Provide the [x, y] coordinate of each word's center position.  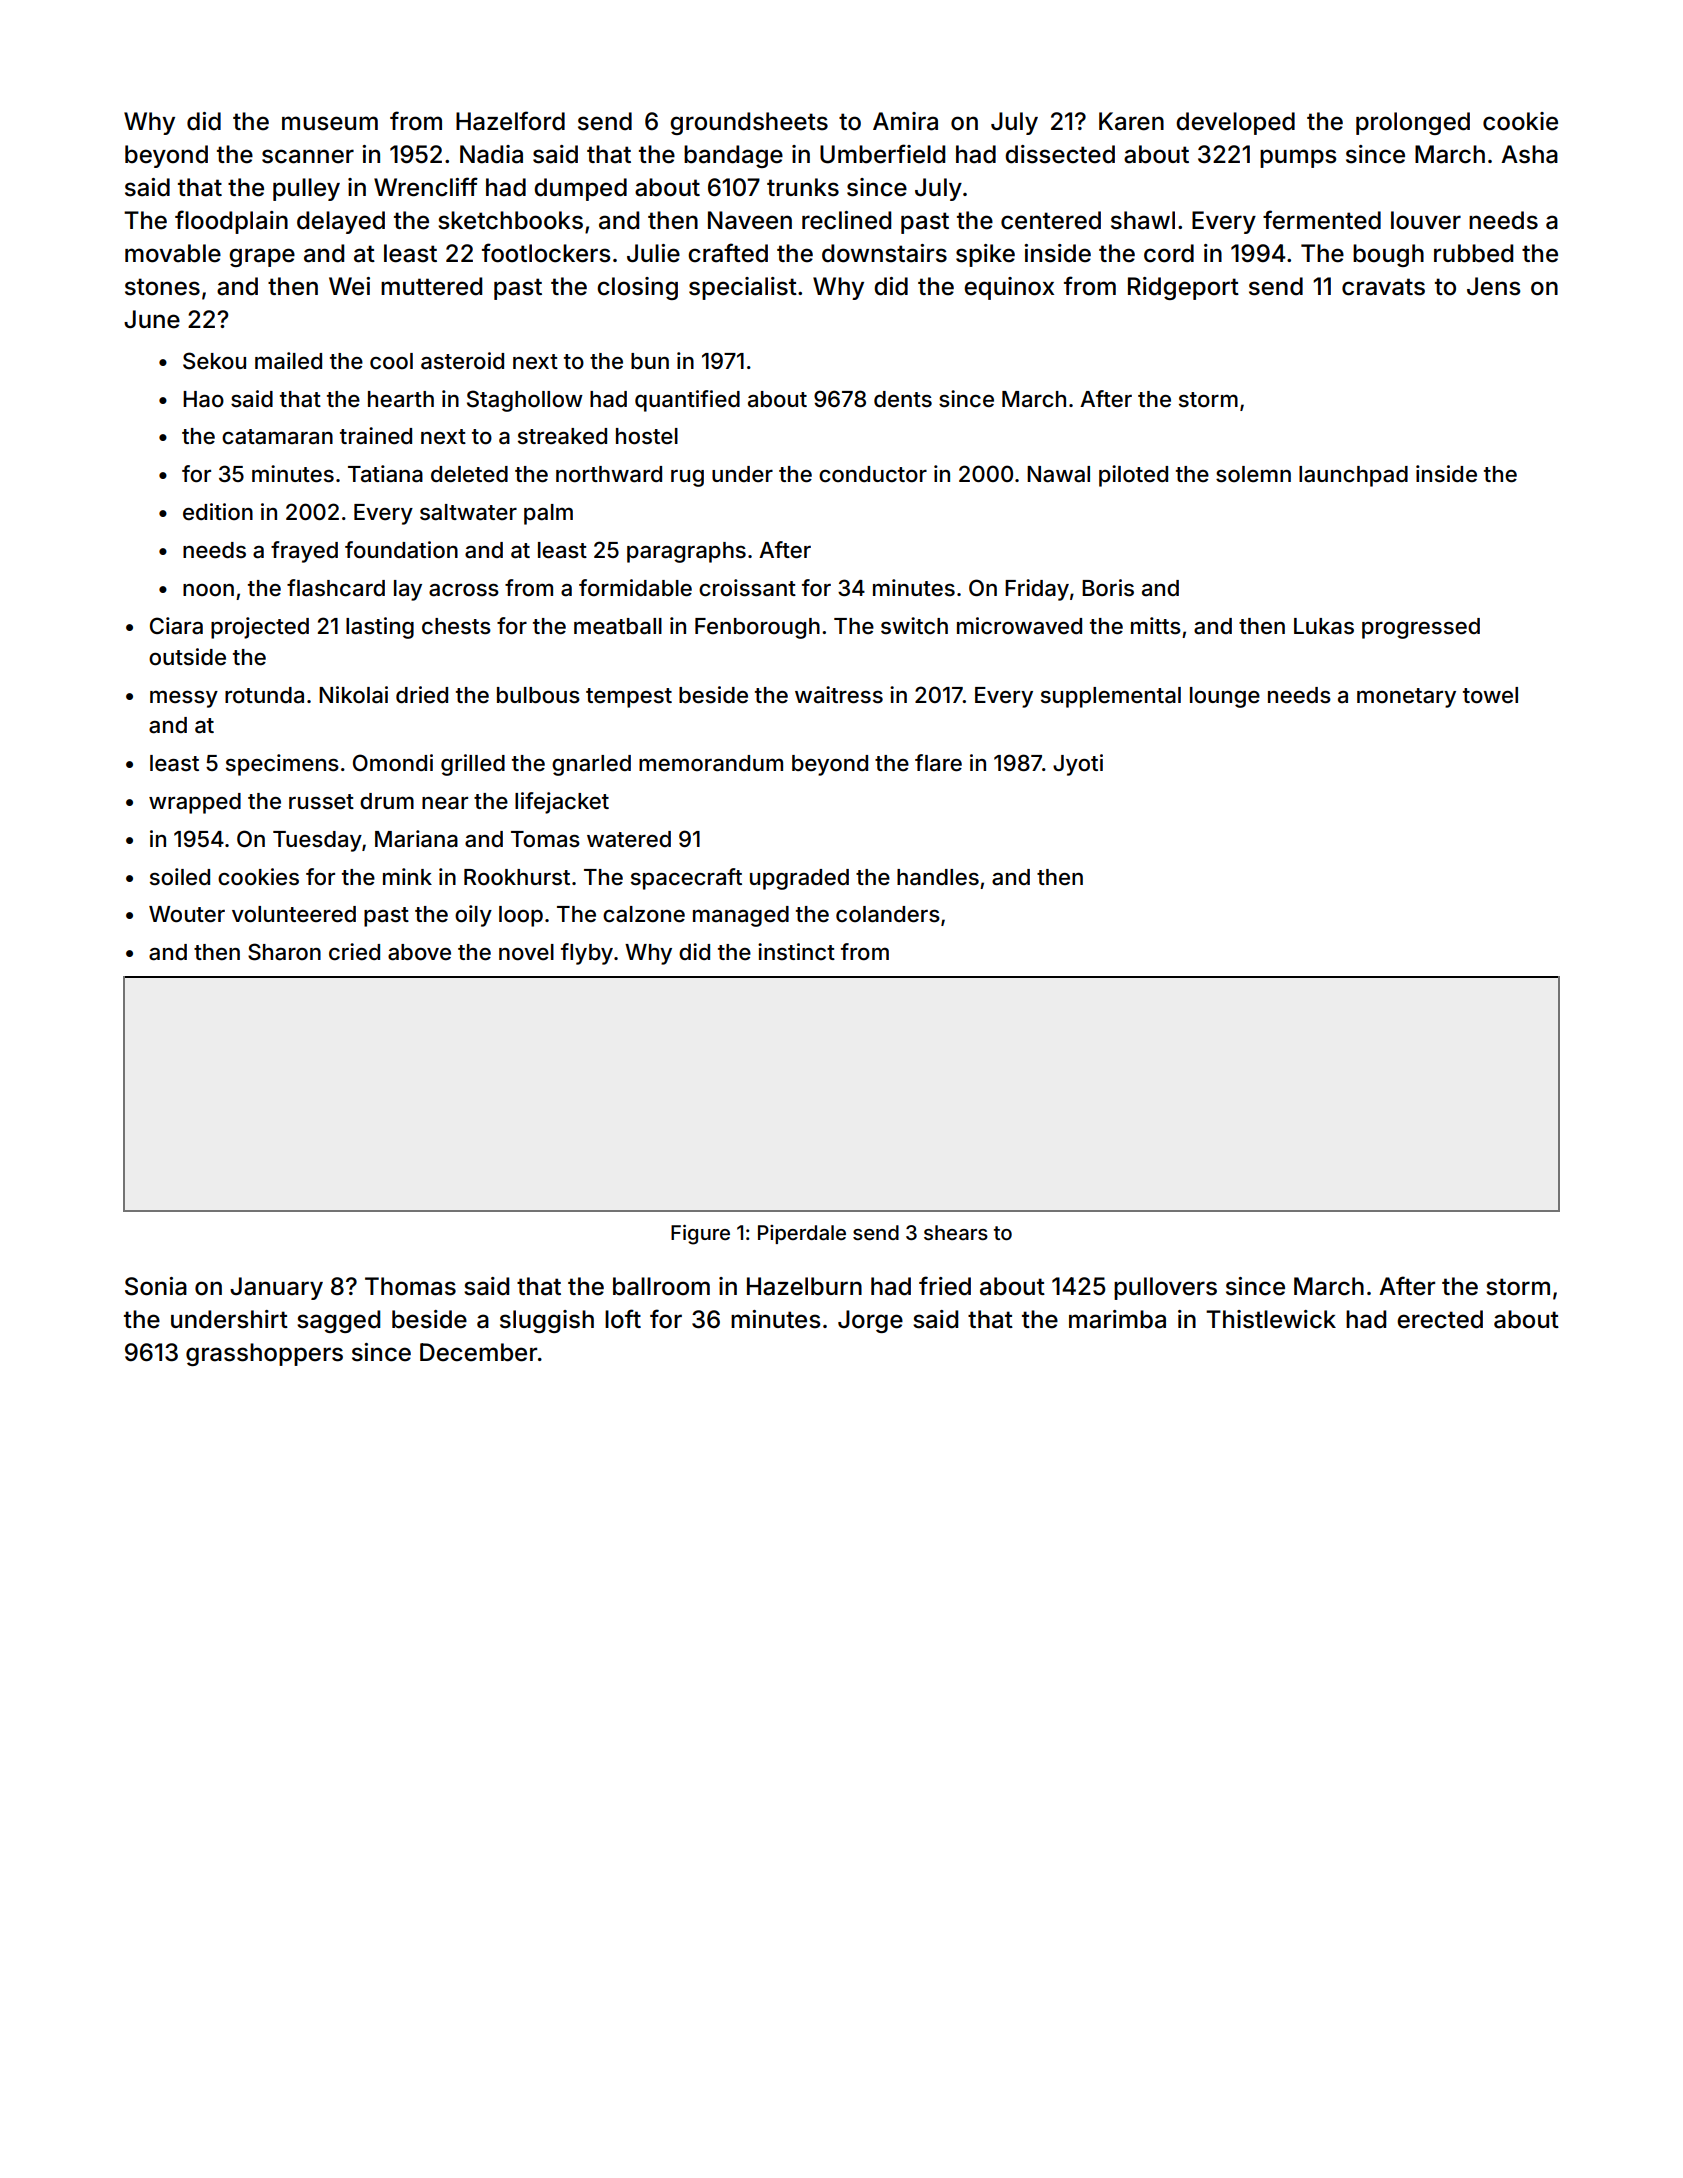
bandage [733, 156]
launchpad [1353, 476]
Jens [1494, 286]
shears [956, 1232]
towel [1490, 695]
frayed [304, 552]
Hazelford [510, 121]
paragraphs [686, 552]
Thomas [410, 1286]
